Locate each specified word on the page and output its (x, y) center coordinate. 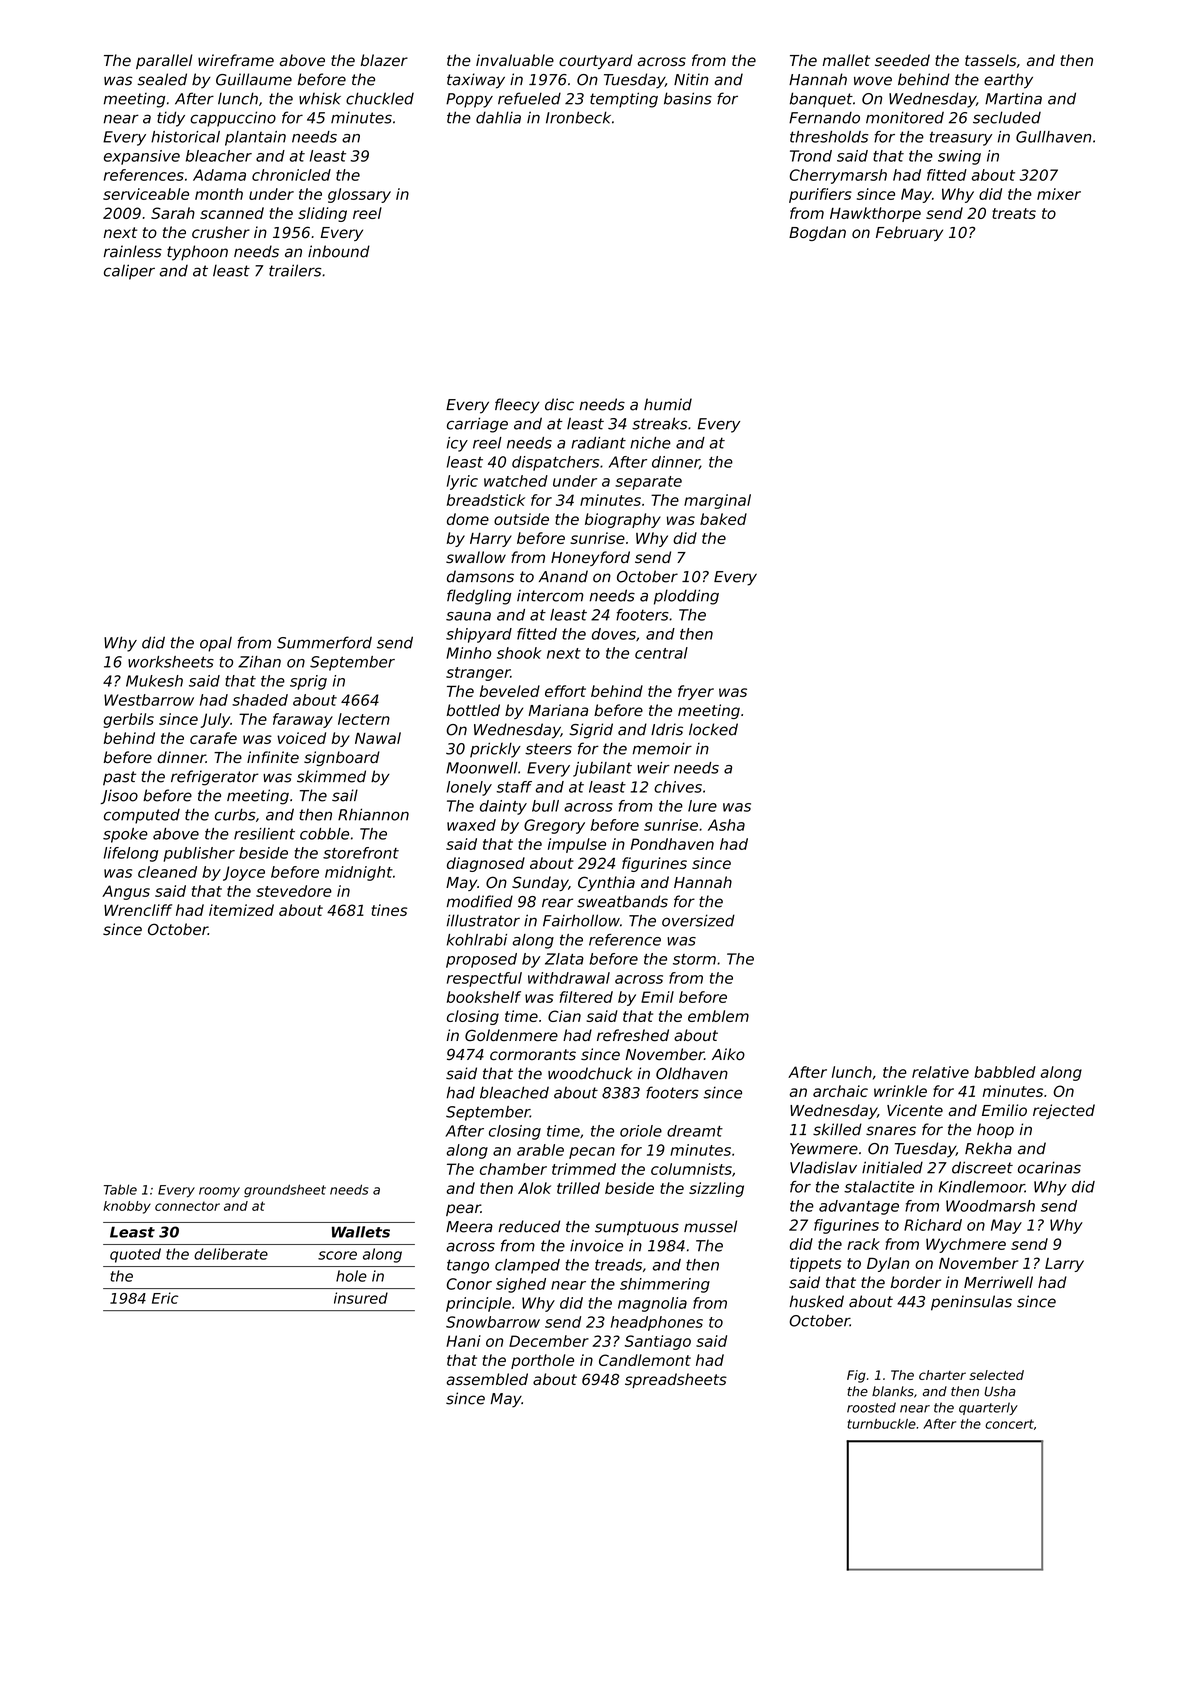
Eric (165, 1298)
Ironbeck (578, 117)
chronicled (291, 175)
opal (216, 644)
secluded (1007, 117)
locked (713, 729)
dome (468, 519)
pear (463, 1210)
